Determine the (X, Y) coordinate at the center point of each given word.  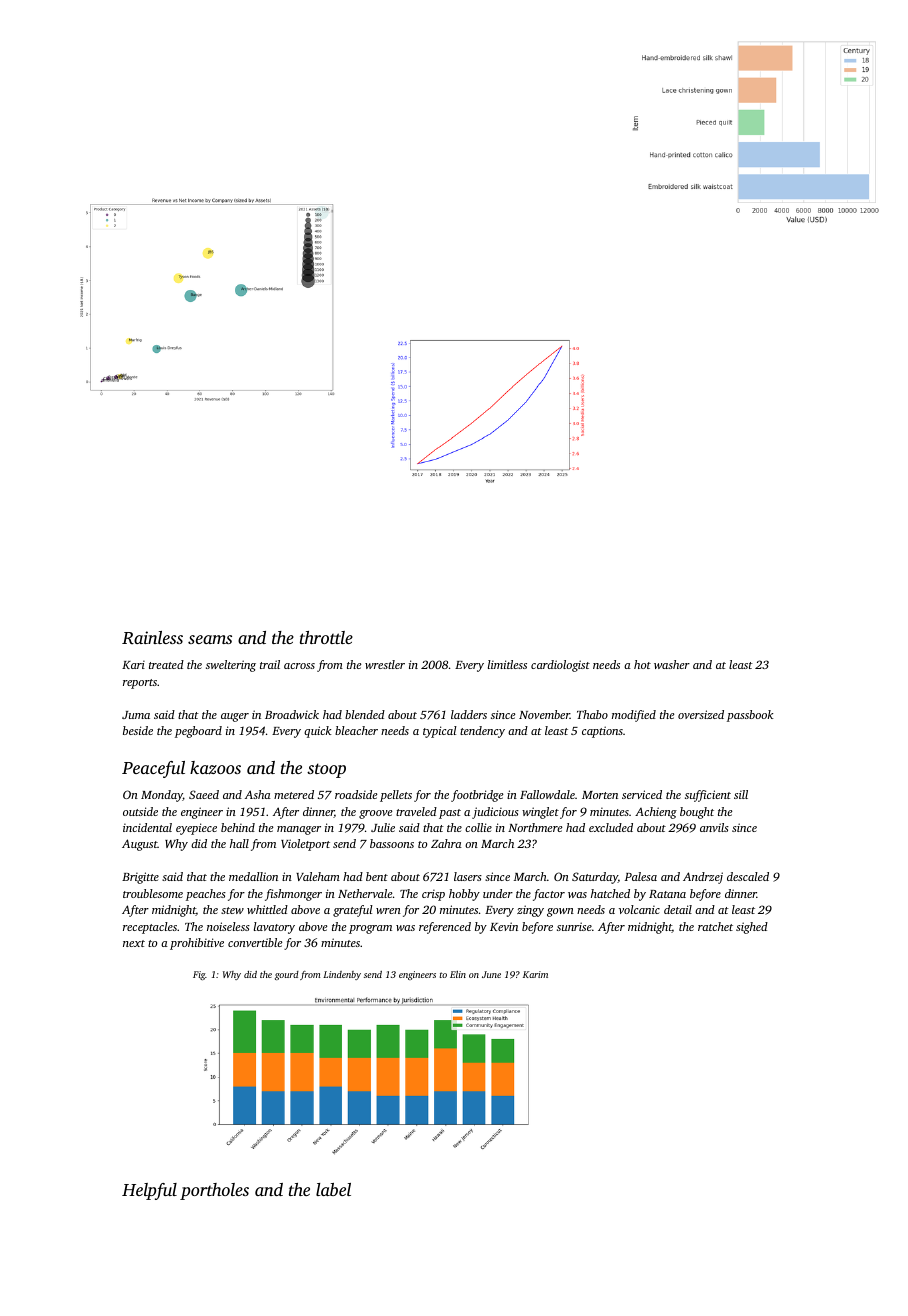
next (134, 943)
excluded (611, 827)
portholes (214, 1191)
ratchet (715, 926)
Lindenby (342, 975)
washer (672, 664)
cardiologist (560, 666)
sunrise (574, 926)
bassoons (392, 843)
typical (440, 732)
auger (235, 717)
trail (270, 664)
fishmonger (293, 895)
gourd (287, 975)
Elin (458, 974)
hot (642, 664)
